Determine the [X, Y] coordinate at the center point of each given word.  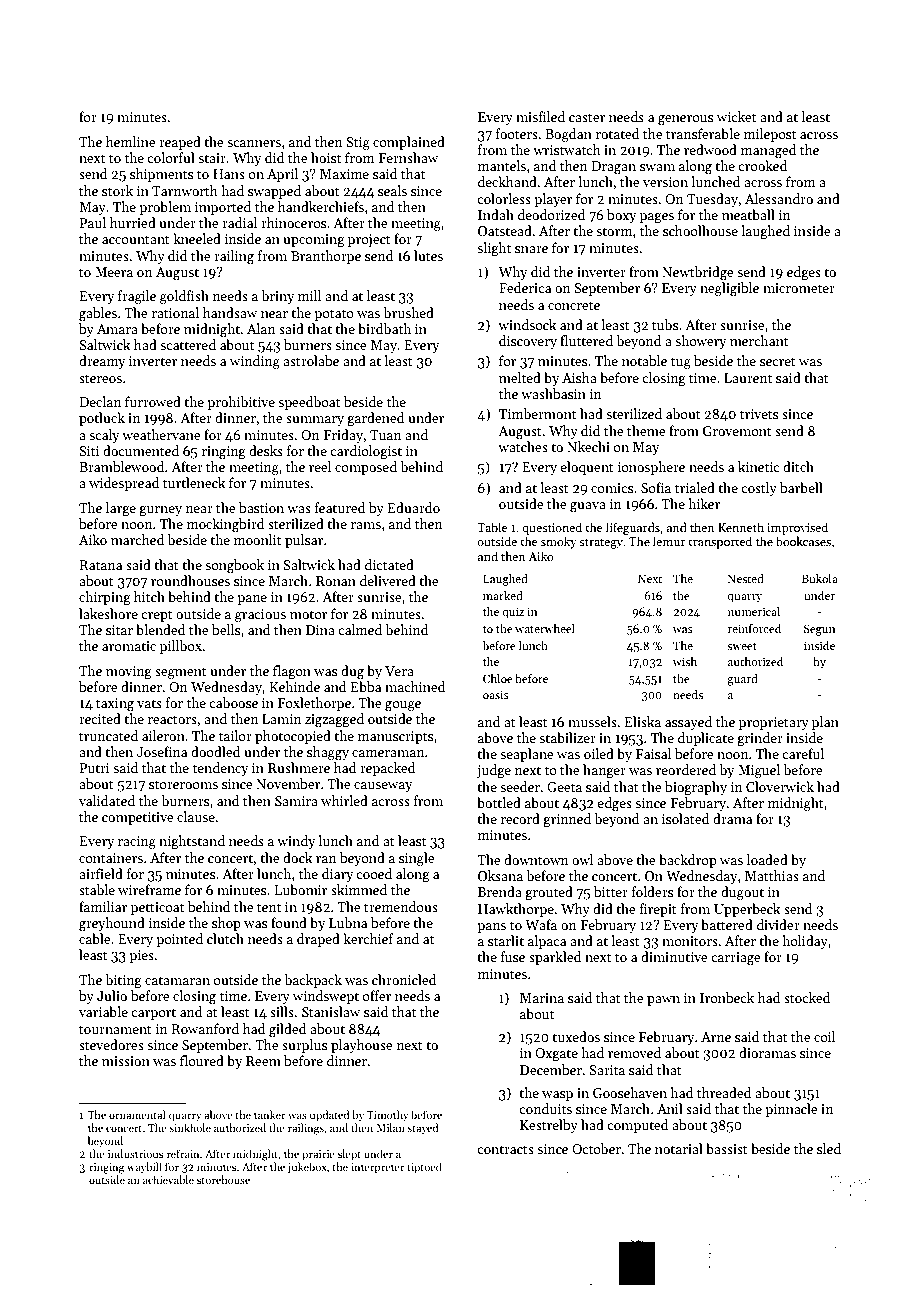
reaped [180, 143]
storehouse [223, 1179]
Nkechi [588, 446]
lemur [669, 541]
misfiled [540, 116]
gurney [160, 511]
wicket [736, 116]
